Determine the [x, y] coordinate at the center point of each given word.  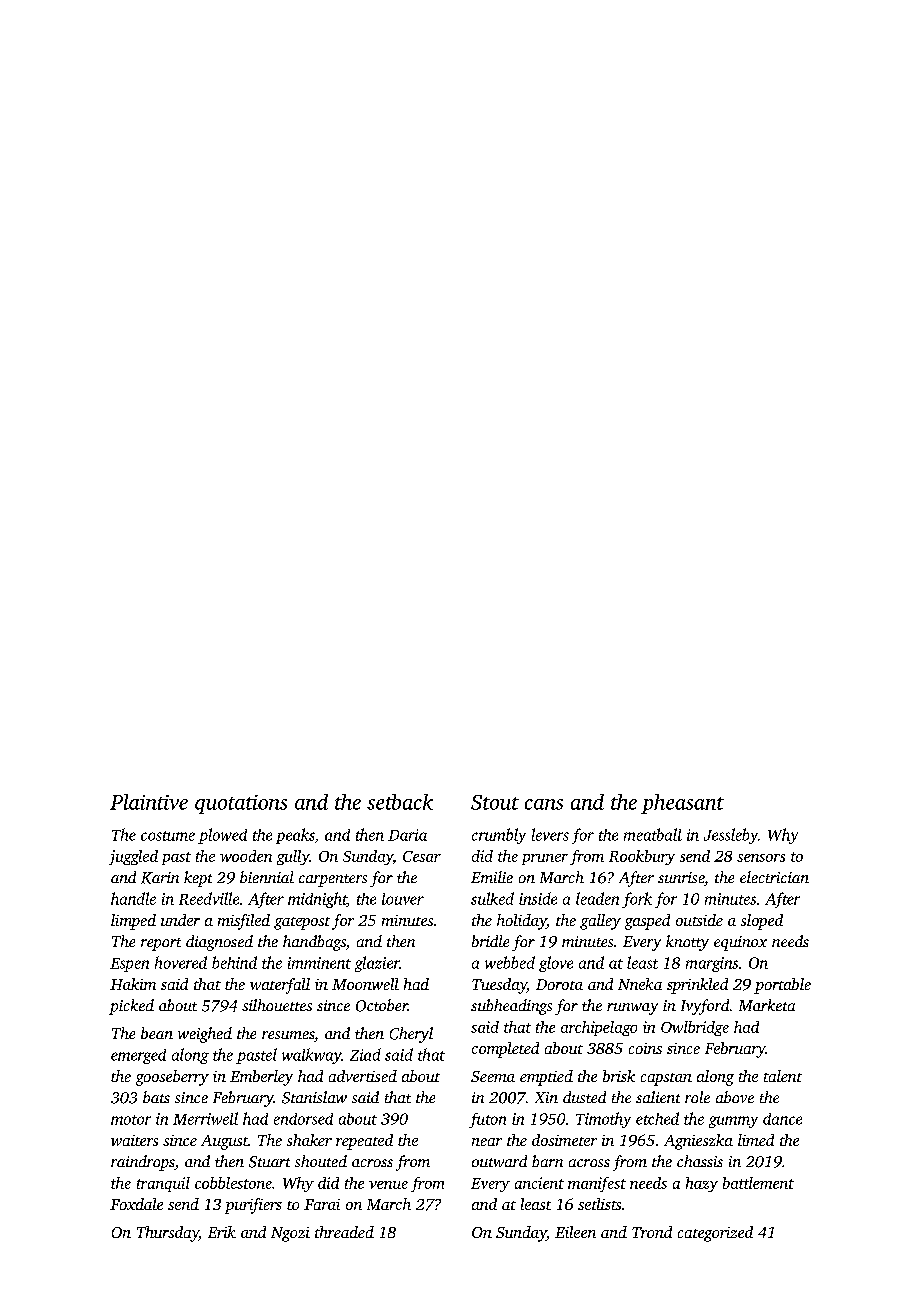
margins [712, 964]
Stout [495, 802]
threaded [344, 1232]
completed [505, 1050]
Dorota [559, 984]
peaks [295, 836]
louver [403, 899]
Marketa [767, 1005]
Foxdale [136, 1204]
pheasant [682, 804]
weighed [205, 1035]
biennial [267, 877]
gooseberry [172, 1078]
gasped [647, 922]
